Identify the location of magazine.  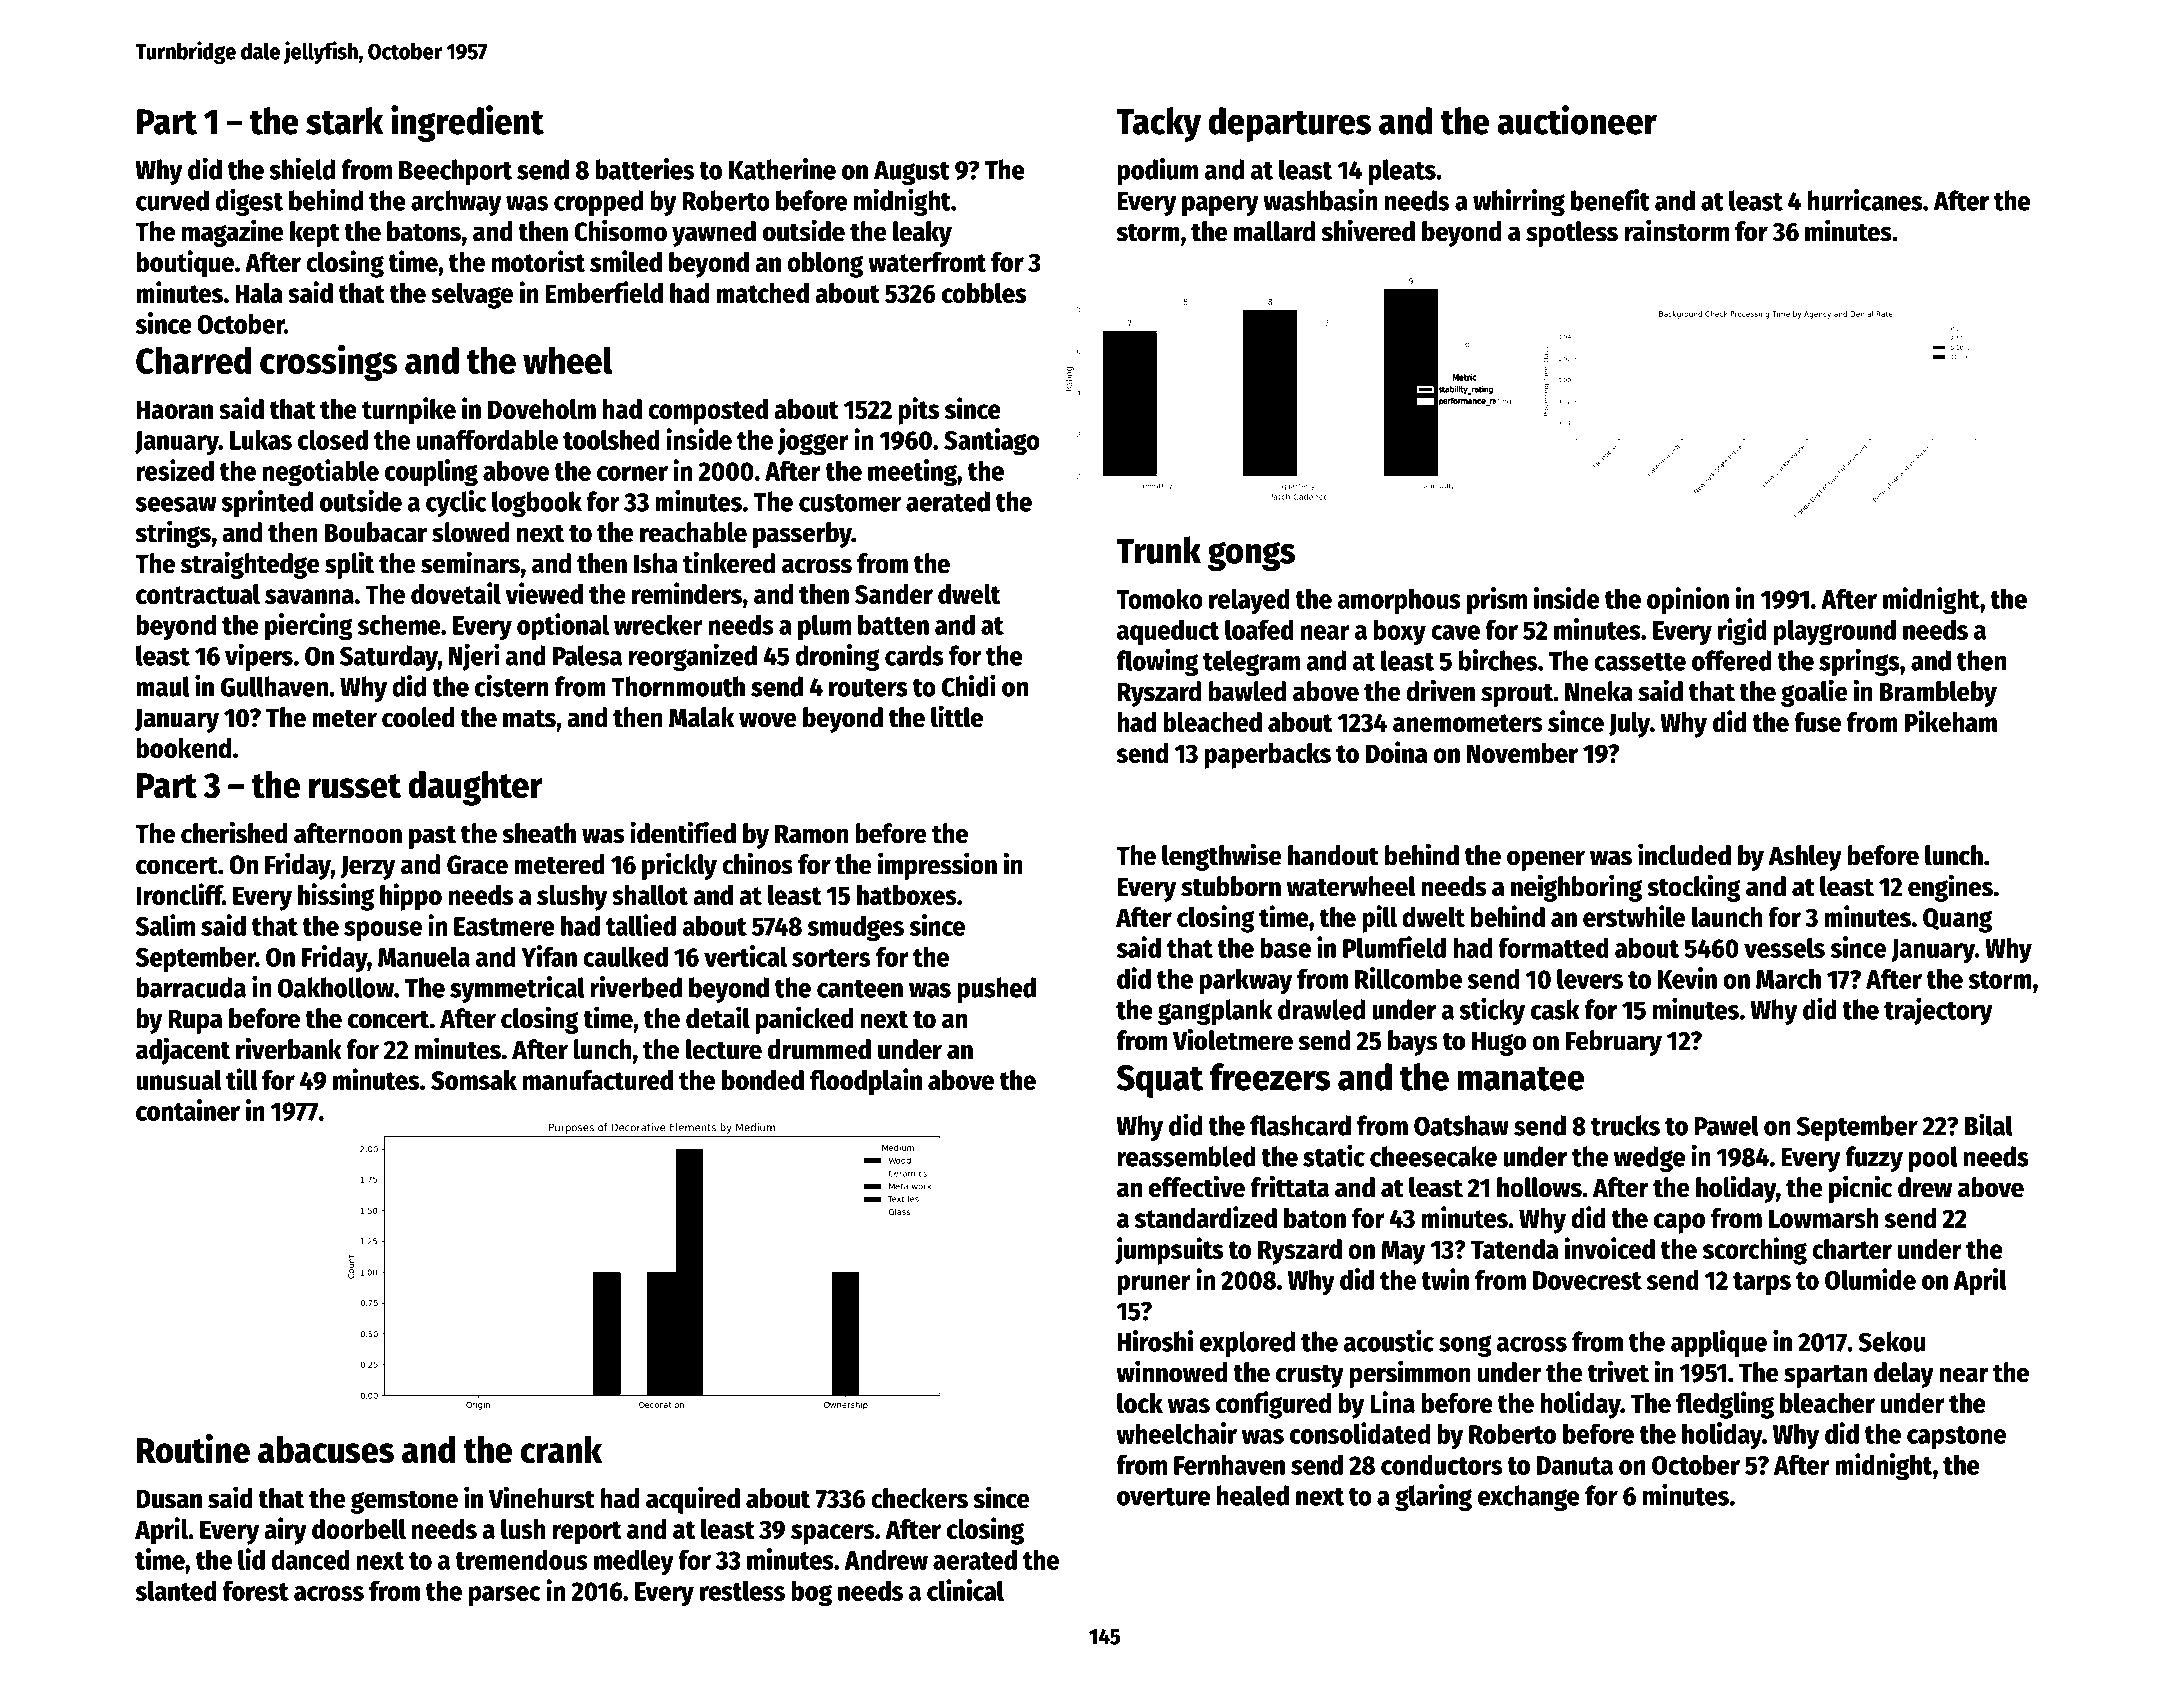
(233, 233).
